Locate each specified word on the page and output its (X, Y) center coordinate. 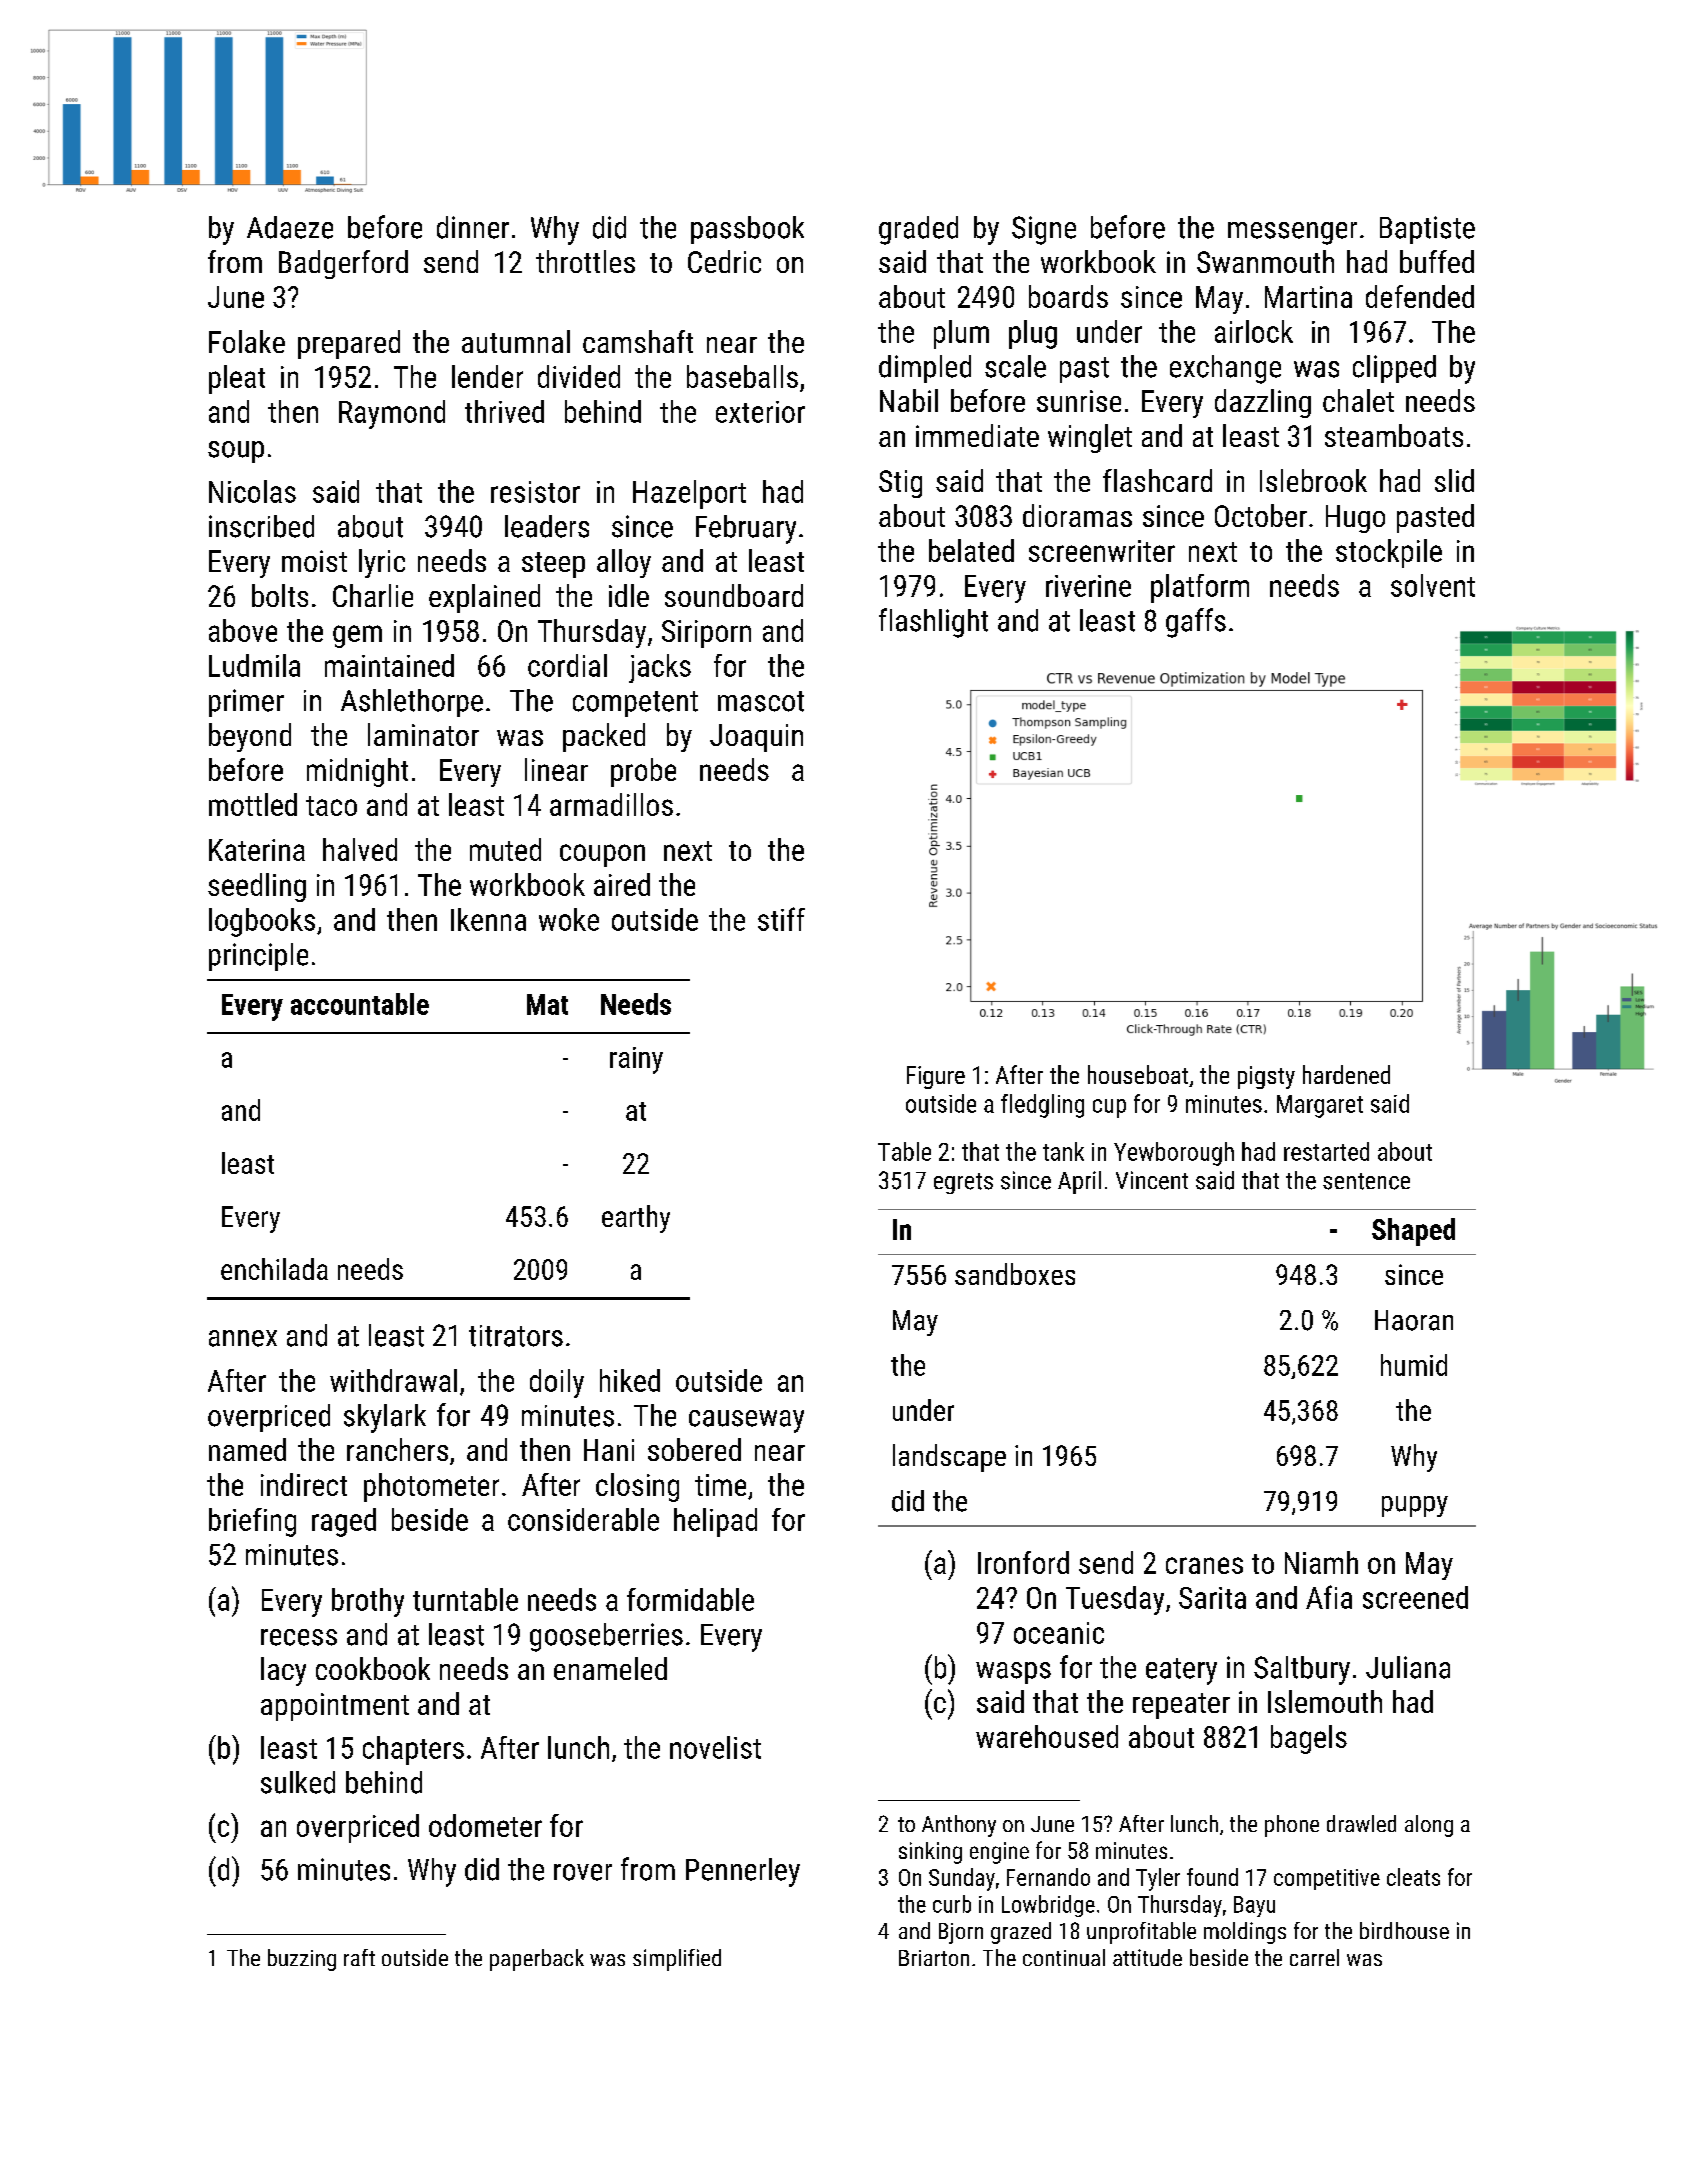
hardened (1346, 1074)
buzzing (302, 1960)
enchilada (274, 1269)
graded (918, 230)
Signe (1044, 230)
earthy (636, 1219)
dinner (473, 227)
